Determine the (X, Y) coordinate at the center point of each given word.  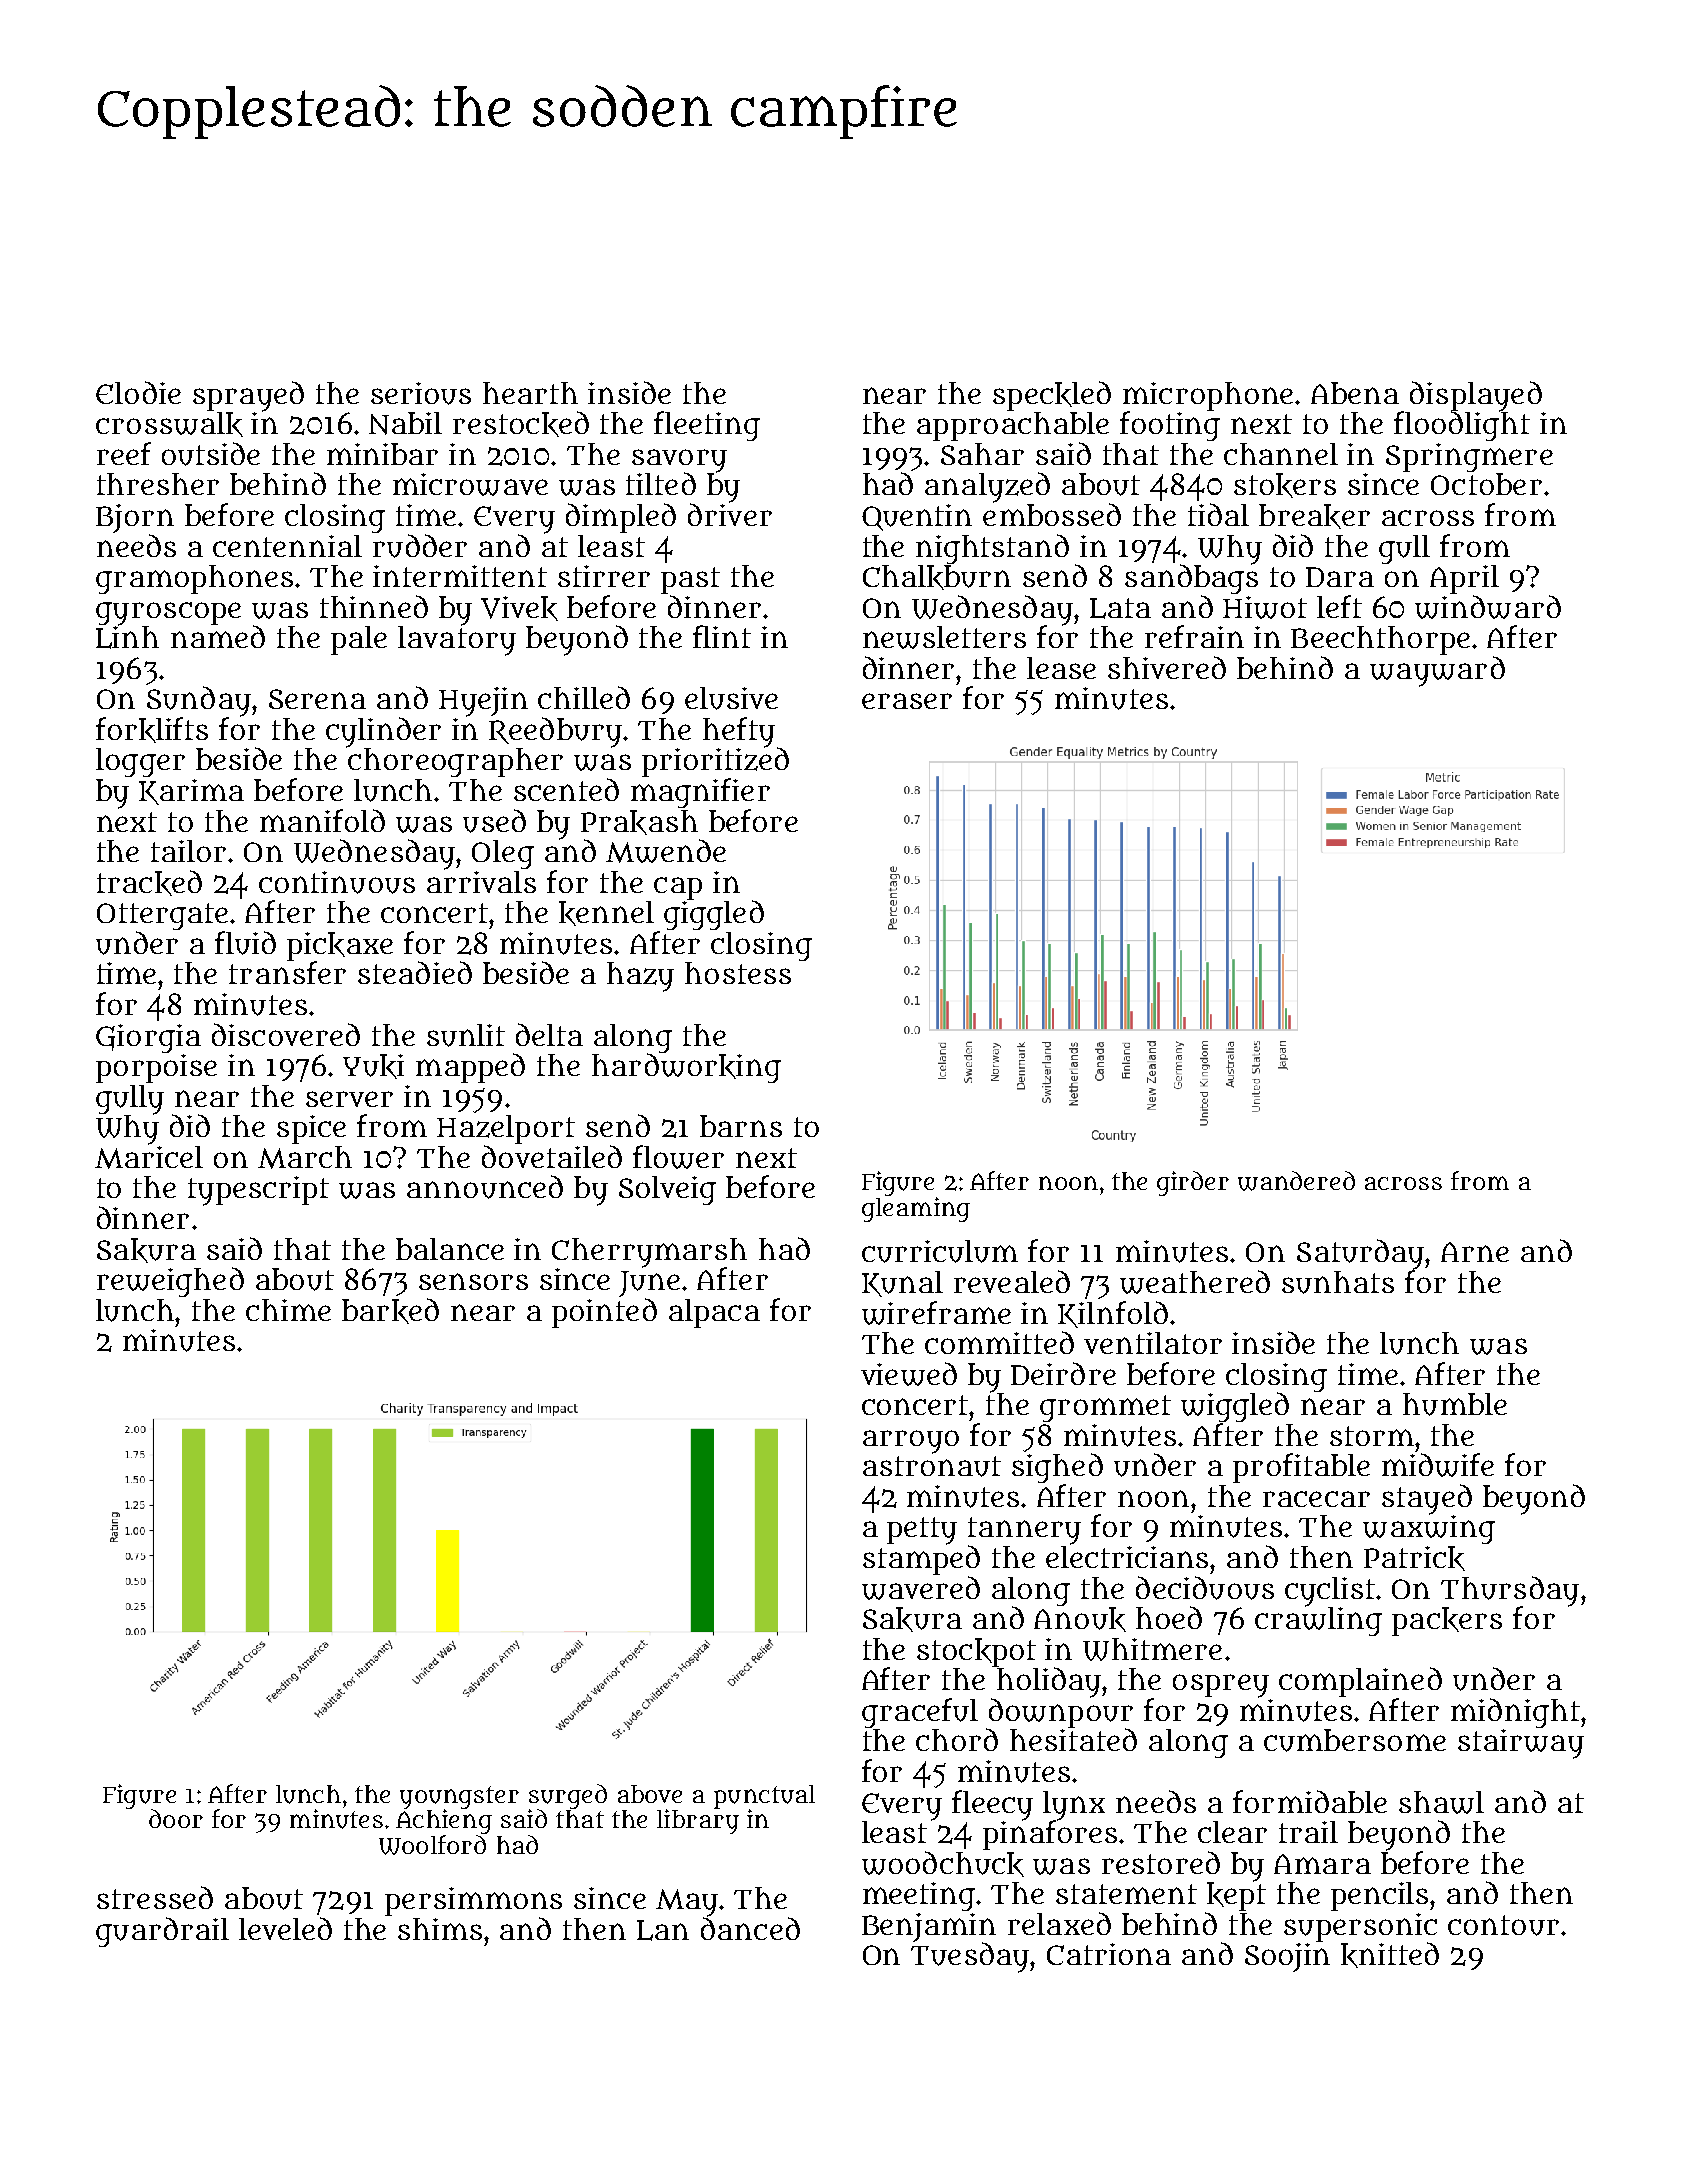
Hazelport (506, 1129)
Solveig (667, 1190)
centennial (287, 546)
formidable (1310, 1801)
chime (288, 1310)
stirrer (604, 576)
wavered (921, 1588)
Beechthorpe (1380, 640)
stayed (1427, 1499)
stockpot (976, 1652)
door (176, 1818)
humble (1455, 1404)
